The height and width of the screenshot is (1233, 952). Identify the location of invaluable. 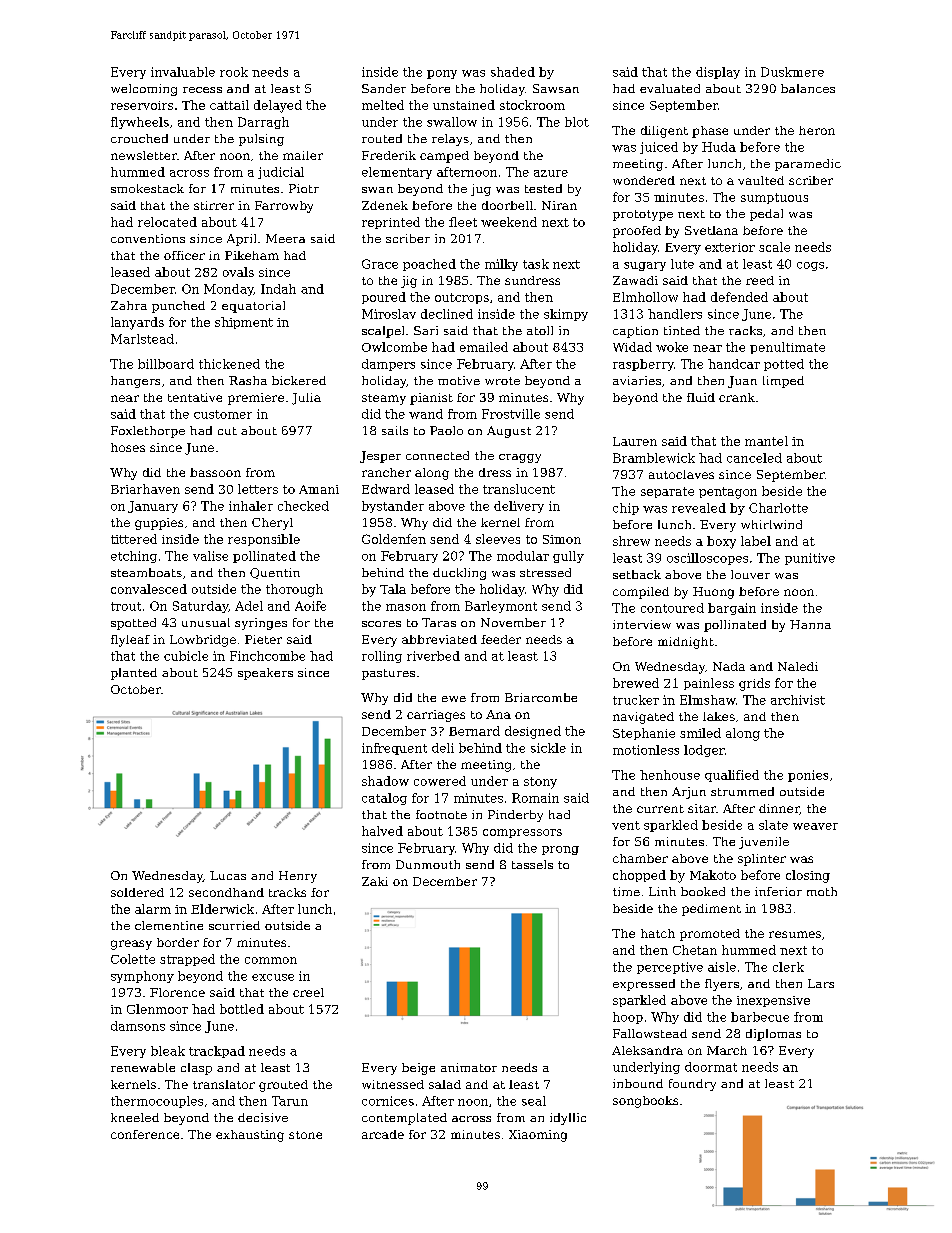
(183, 72).
